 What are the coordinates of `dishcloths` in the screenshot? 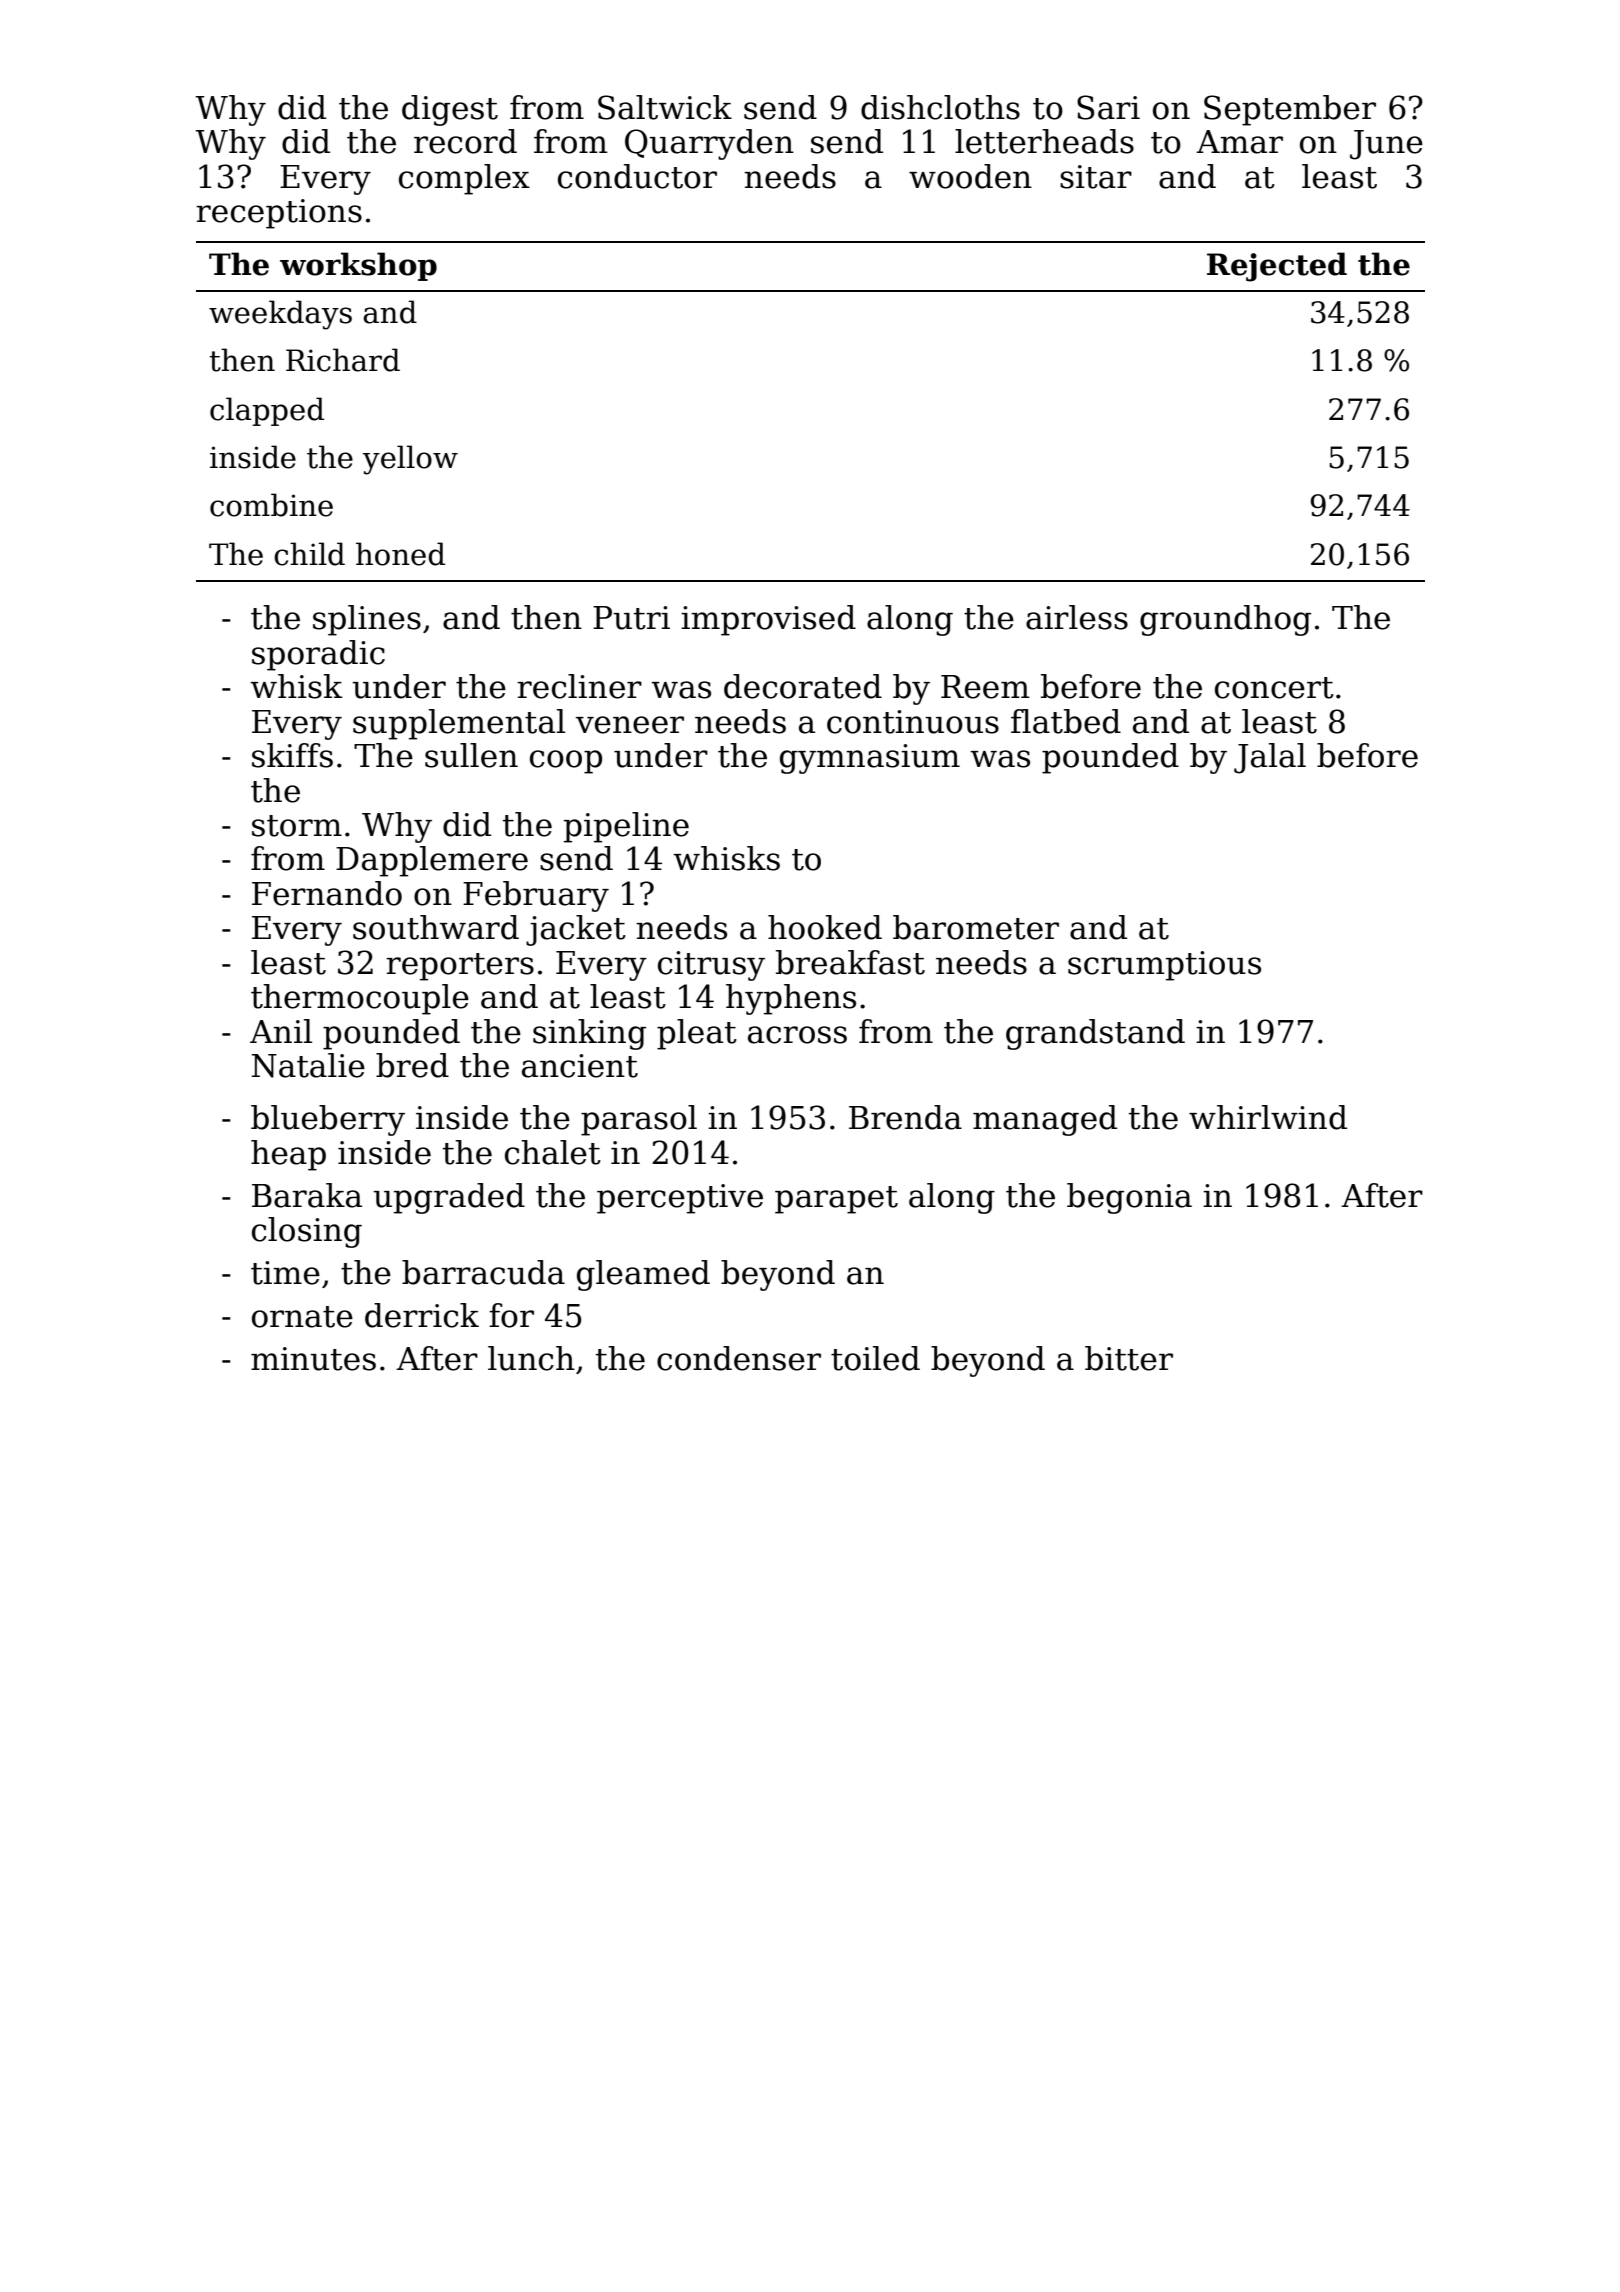 It's located at (940, 107).
